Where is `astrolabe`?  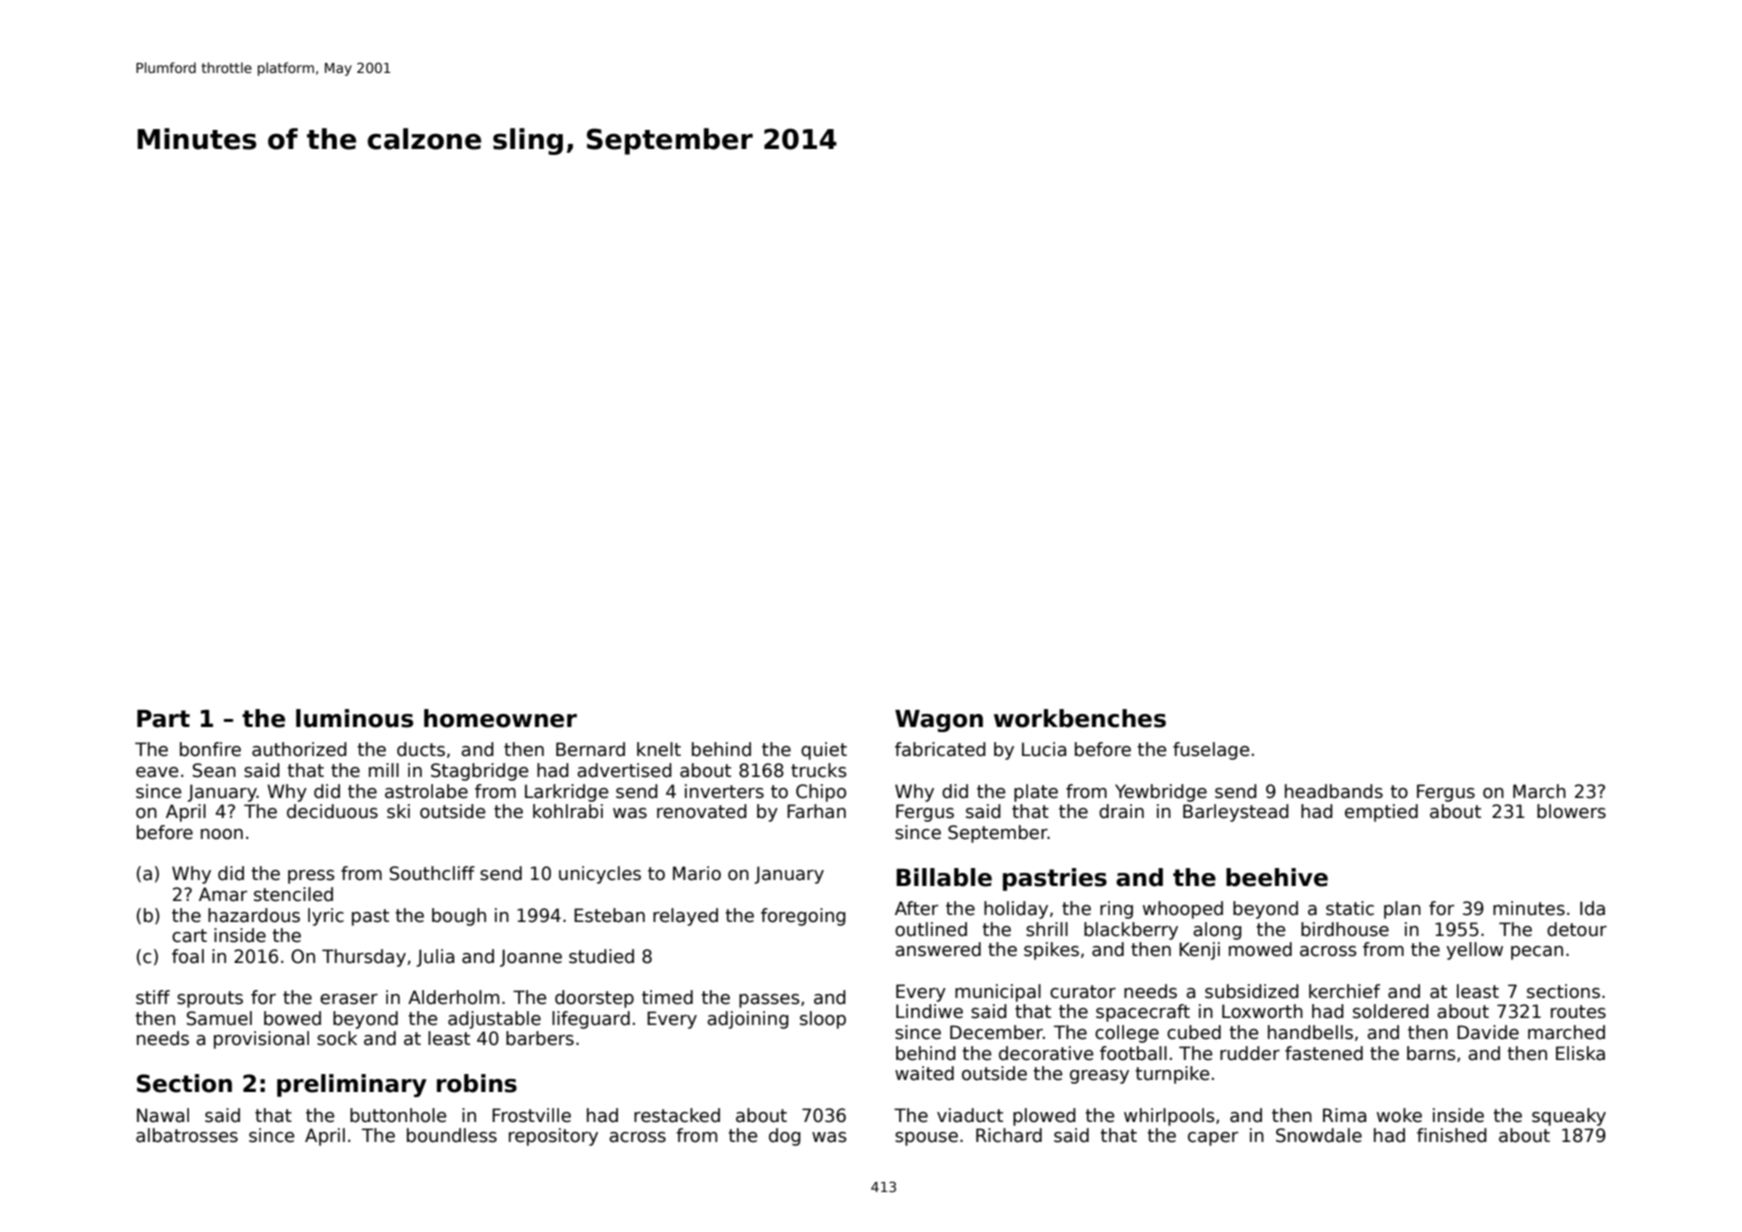 astrolabe is located at coordinates (426, 791).
